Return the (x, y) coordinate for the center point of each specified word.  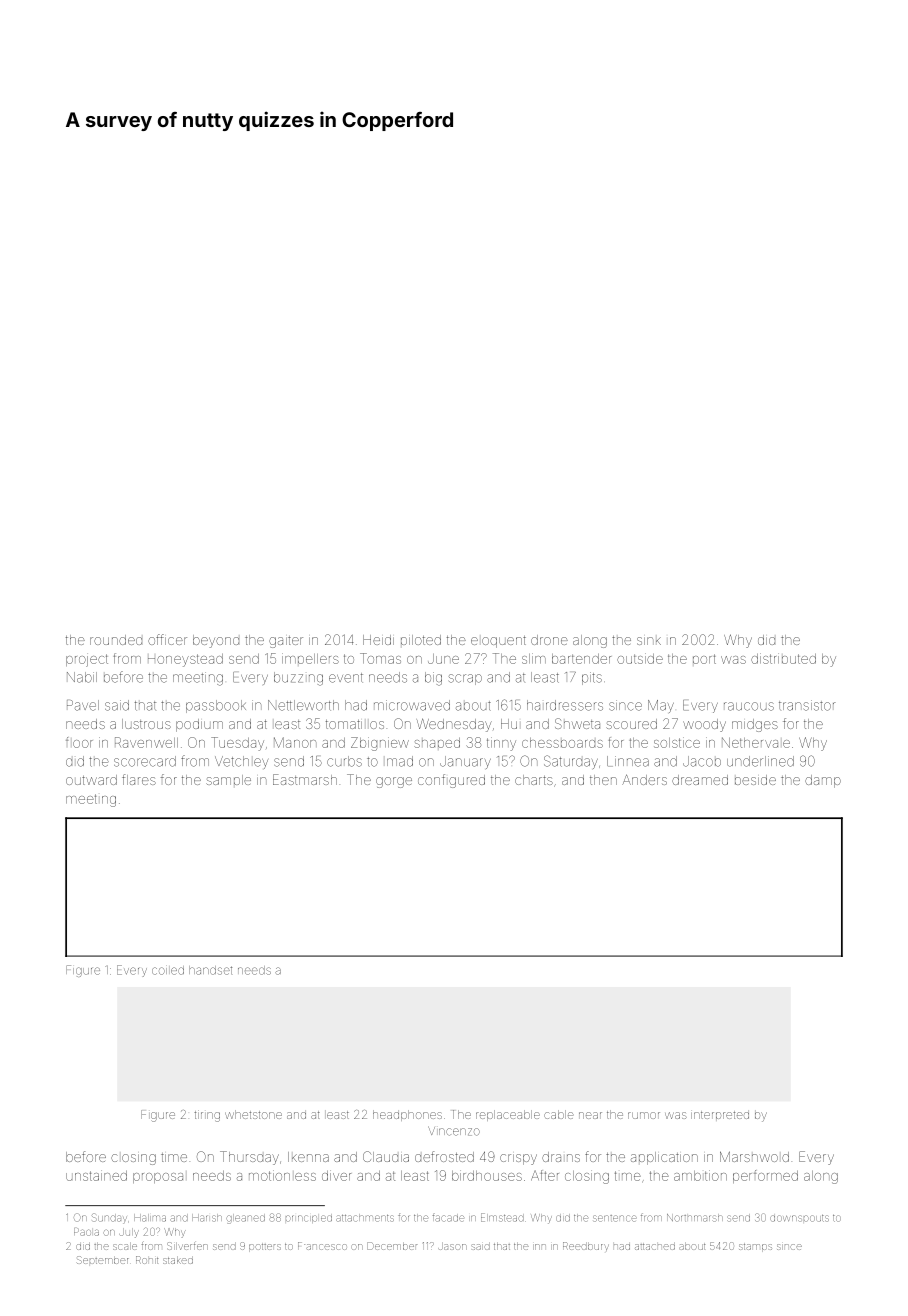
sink (649, 641)
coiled (168, 970)
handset (210, 970)
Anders (644, 779)
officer (167, 639)
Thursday (249, 1158)
